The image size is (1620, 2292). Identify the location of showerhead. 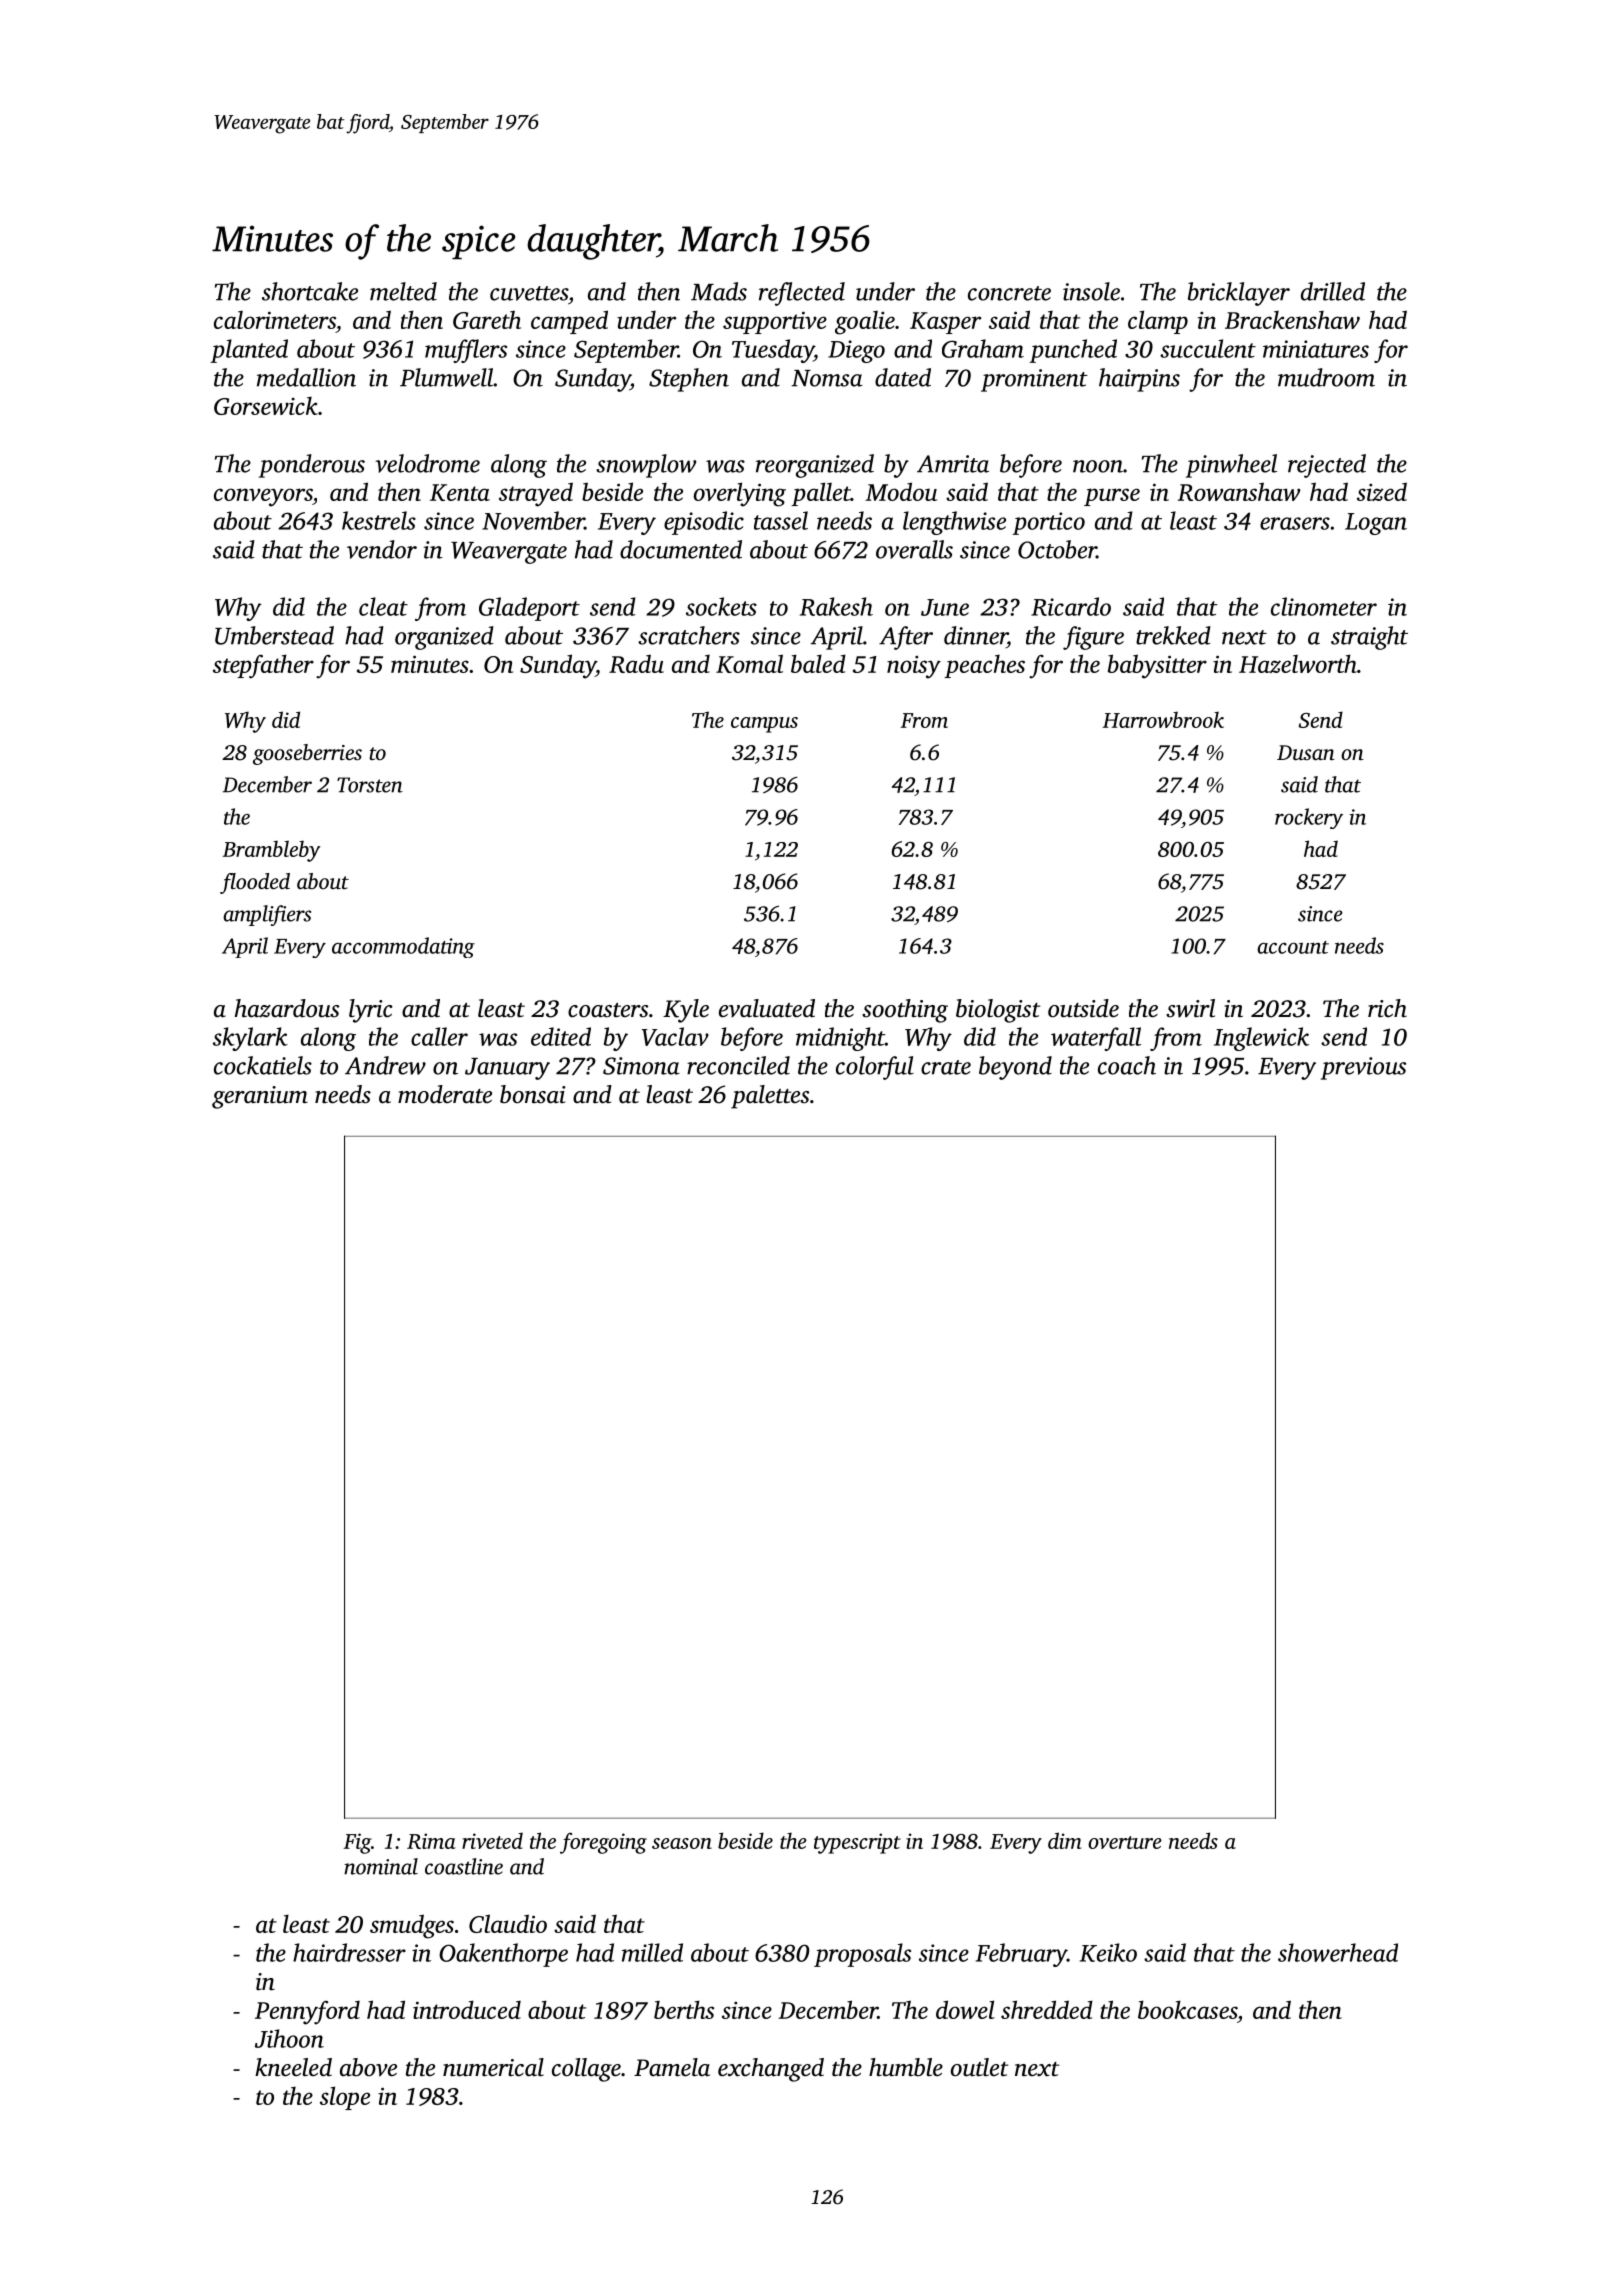
(1338, 1952).
